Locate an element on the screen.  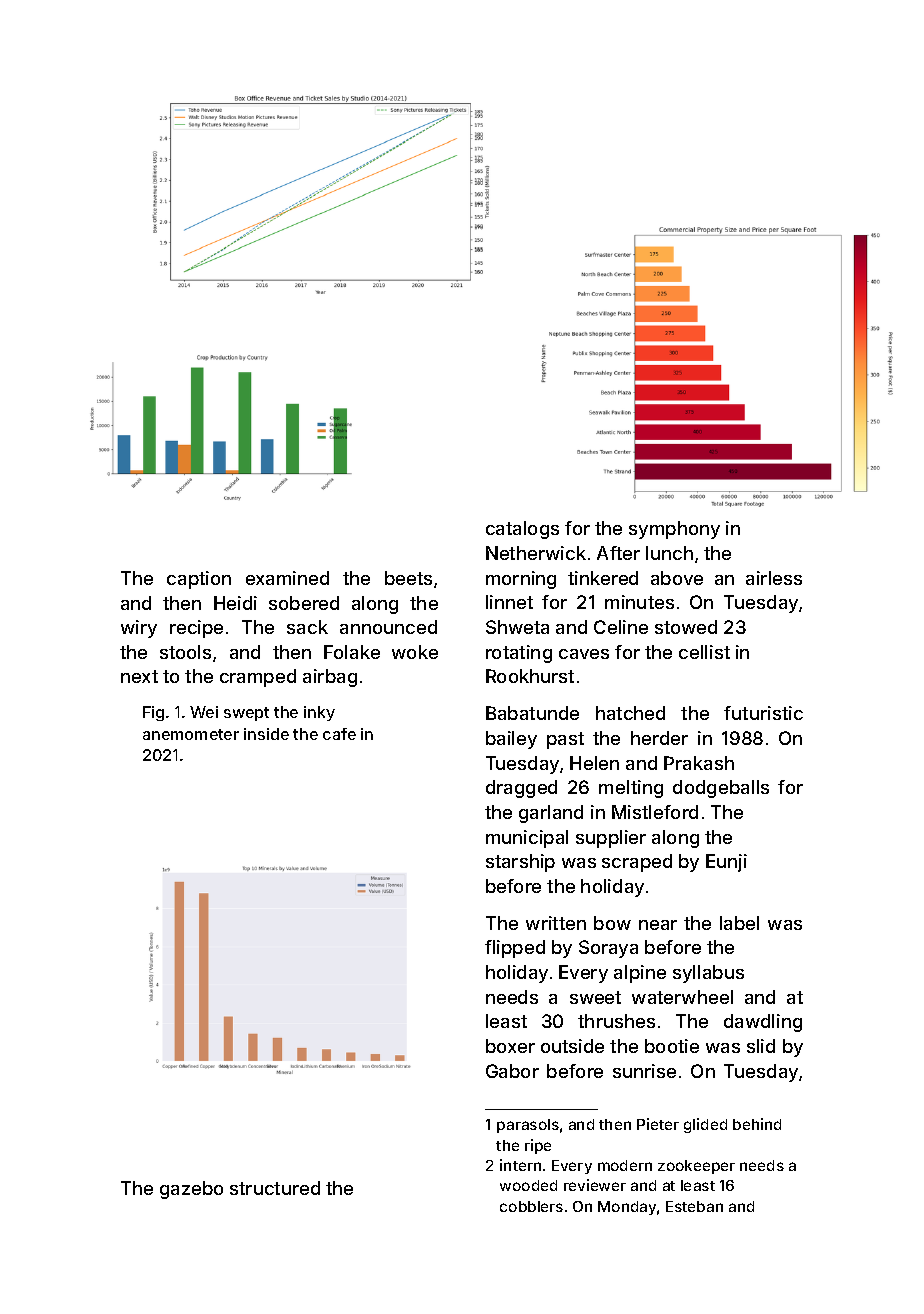
inside is located at coordinates (266, 734).
